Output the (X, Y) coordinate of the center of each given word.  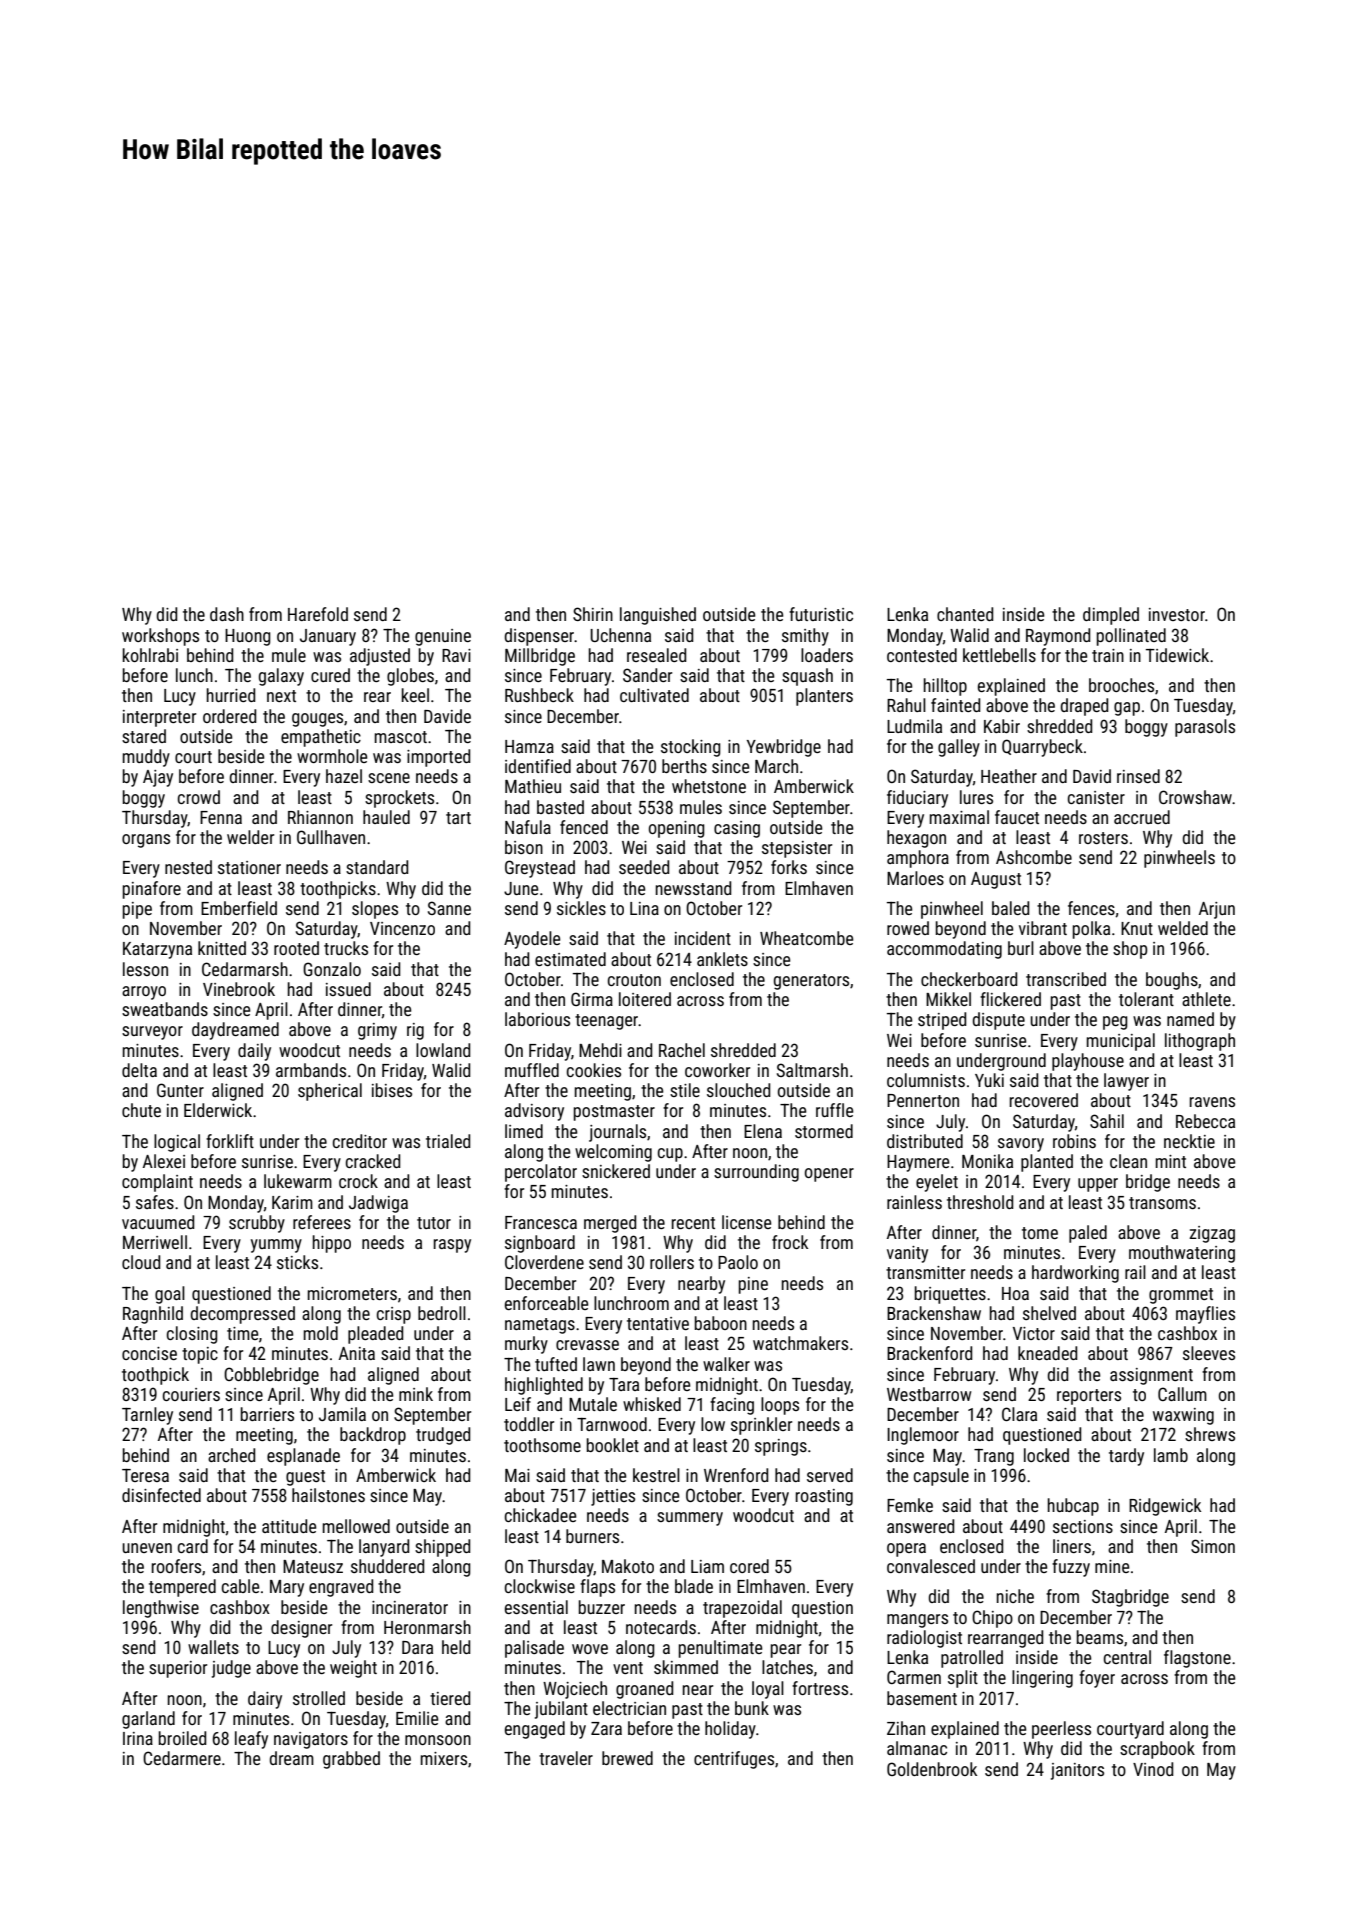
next (281, 696)
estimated (570, 959)
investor (1177, 614)
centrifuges (734, 1760)
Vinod (1153, 1769)
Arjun (1217, 910)
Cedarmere (182, 1758)
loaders (827, 655)
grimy (377, 1031)
